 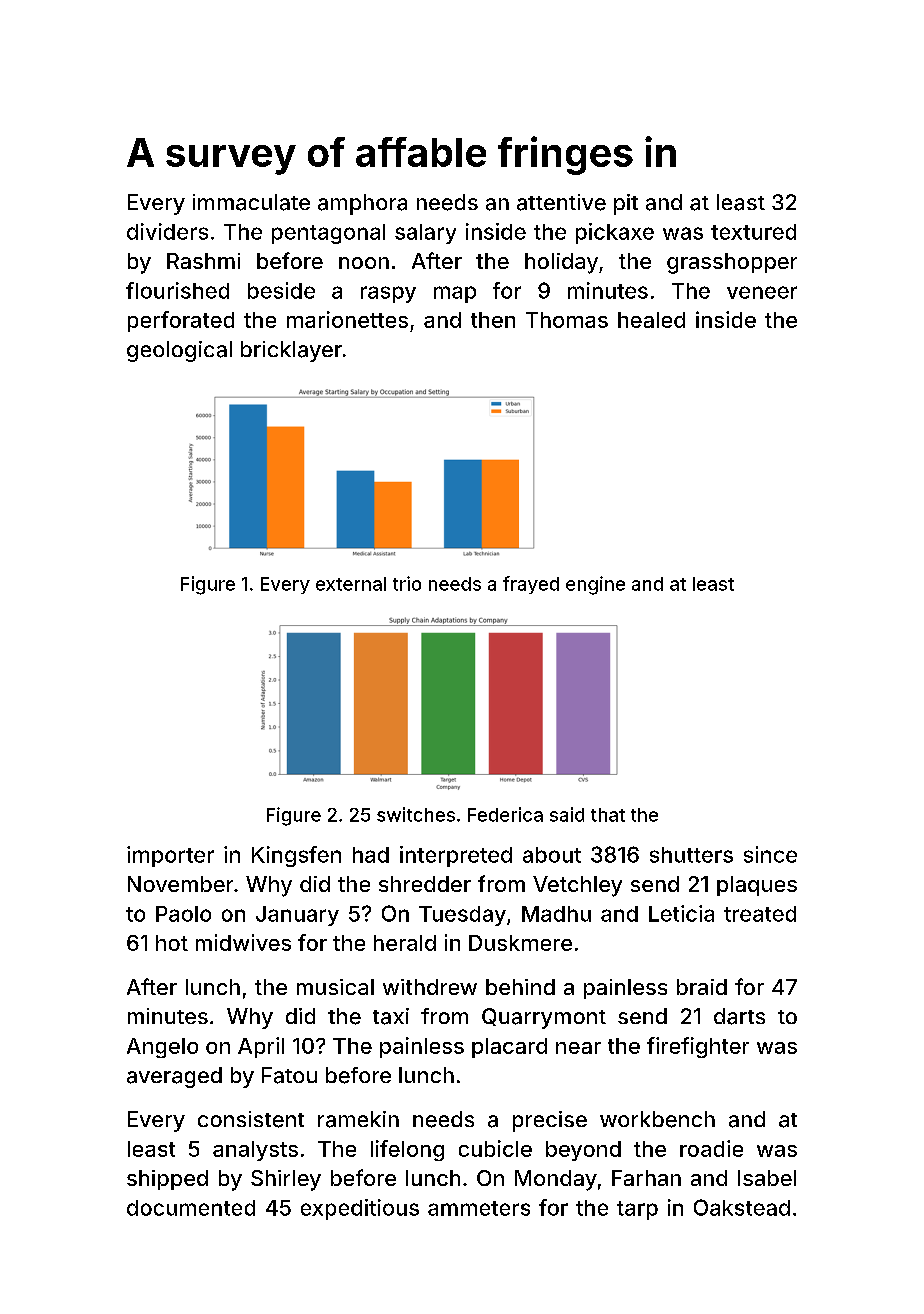 What do you see at coordinates (291, 351) in the screenshot?
I see `bricklayer` at bounding box center [291, 351].
